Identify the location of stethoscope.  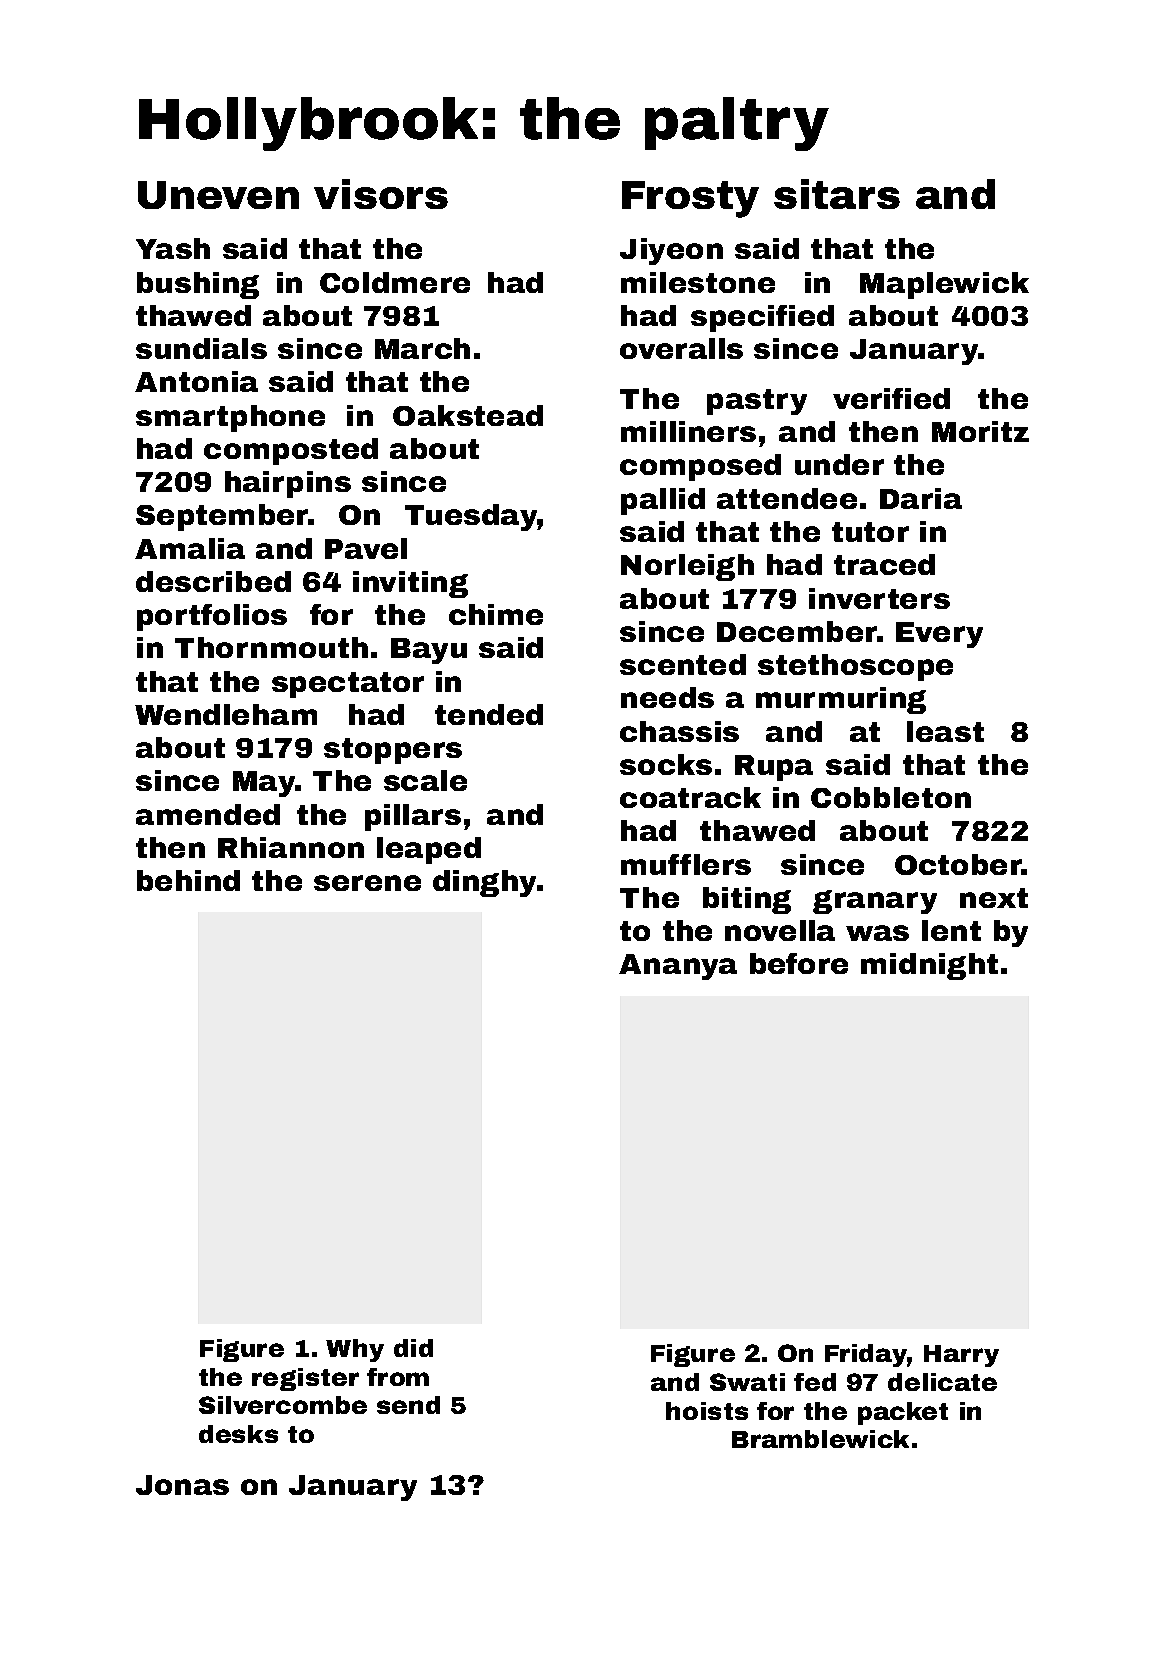
(855, 667).
